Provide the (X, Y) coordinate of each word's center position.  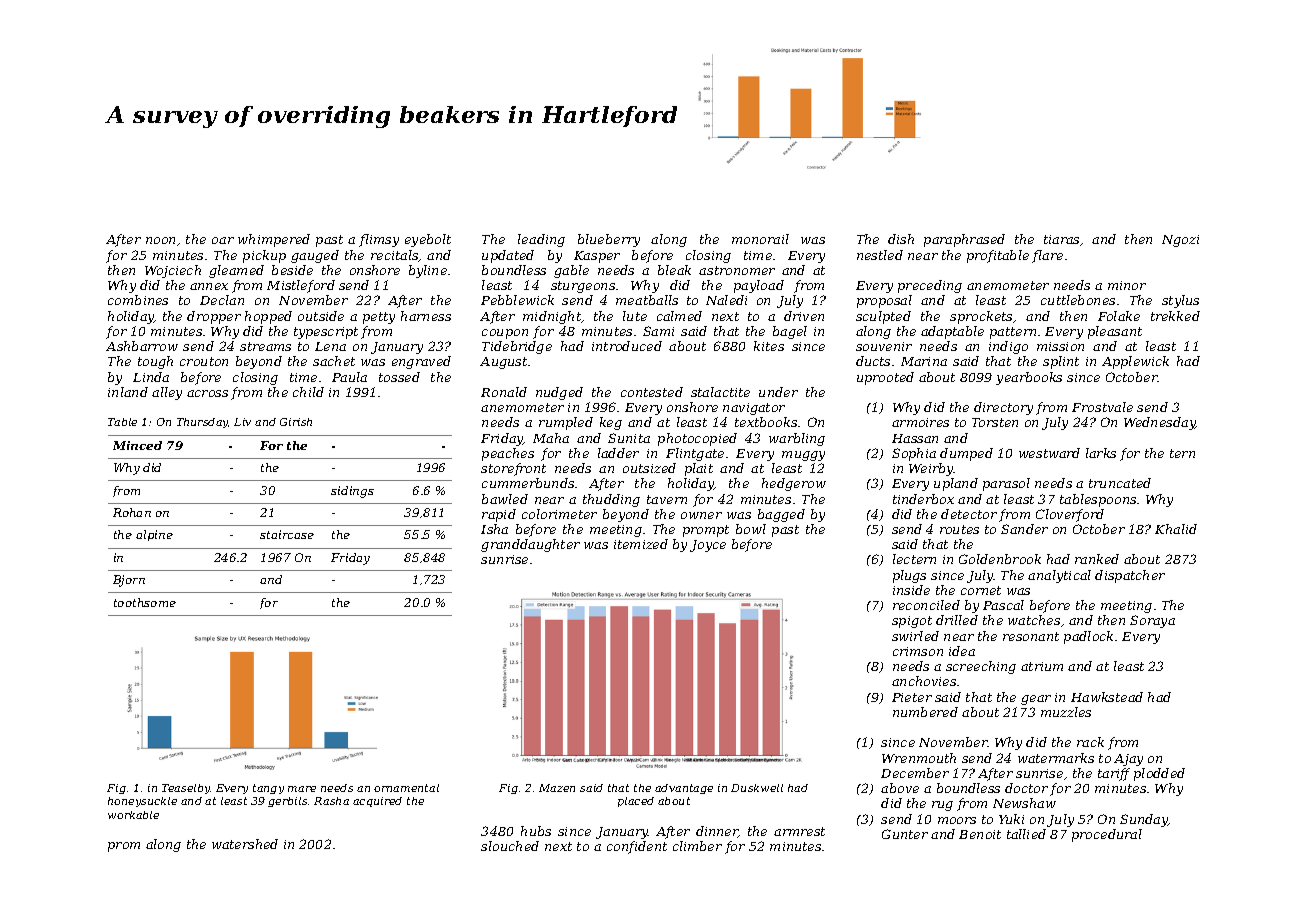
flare (1047, 256)
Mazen (557, 788)
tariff (1114, 774)
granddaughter (530, 545)
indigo (1008, 347)
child (308, 392)
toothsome (145, 602)
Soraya (1152, 621)
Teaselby (186, 789)
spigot (912, 622)
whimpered (274, 240)
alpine (154, 535)
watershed (245, 844)
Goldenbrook (1000, 559)
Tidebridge (517, 347)
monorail (760, 239)
